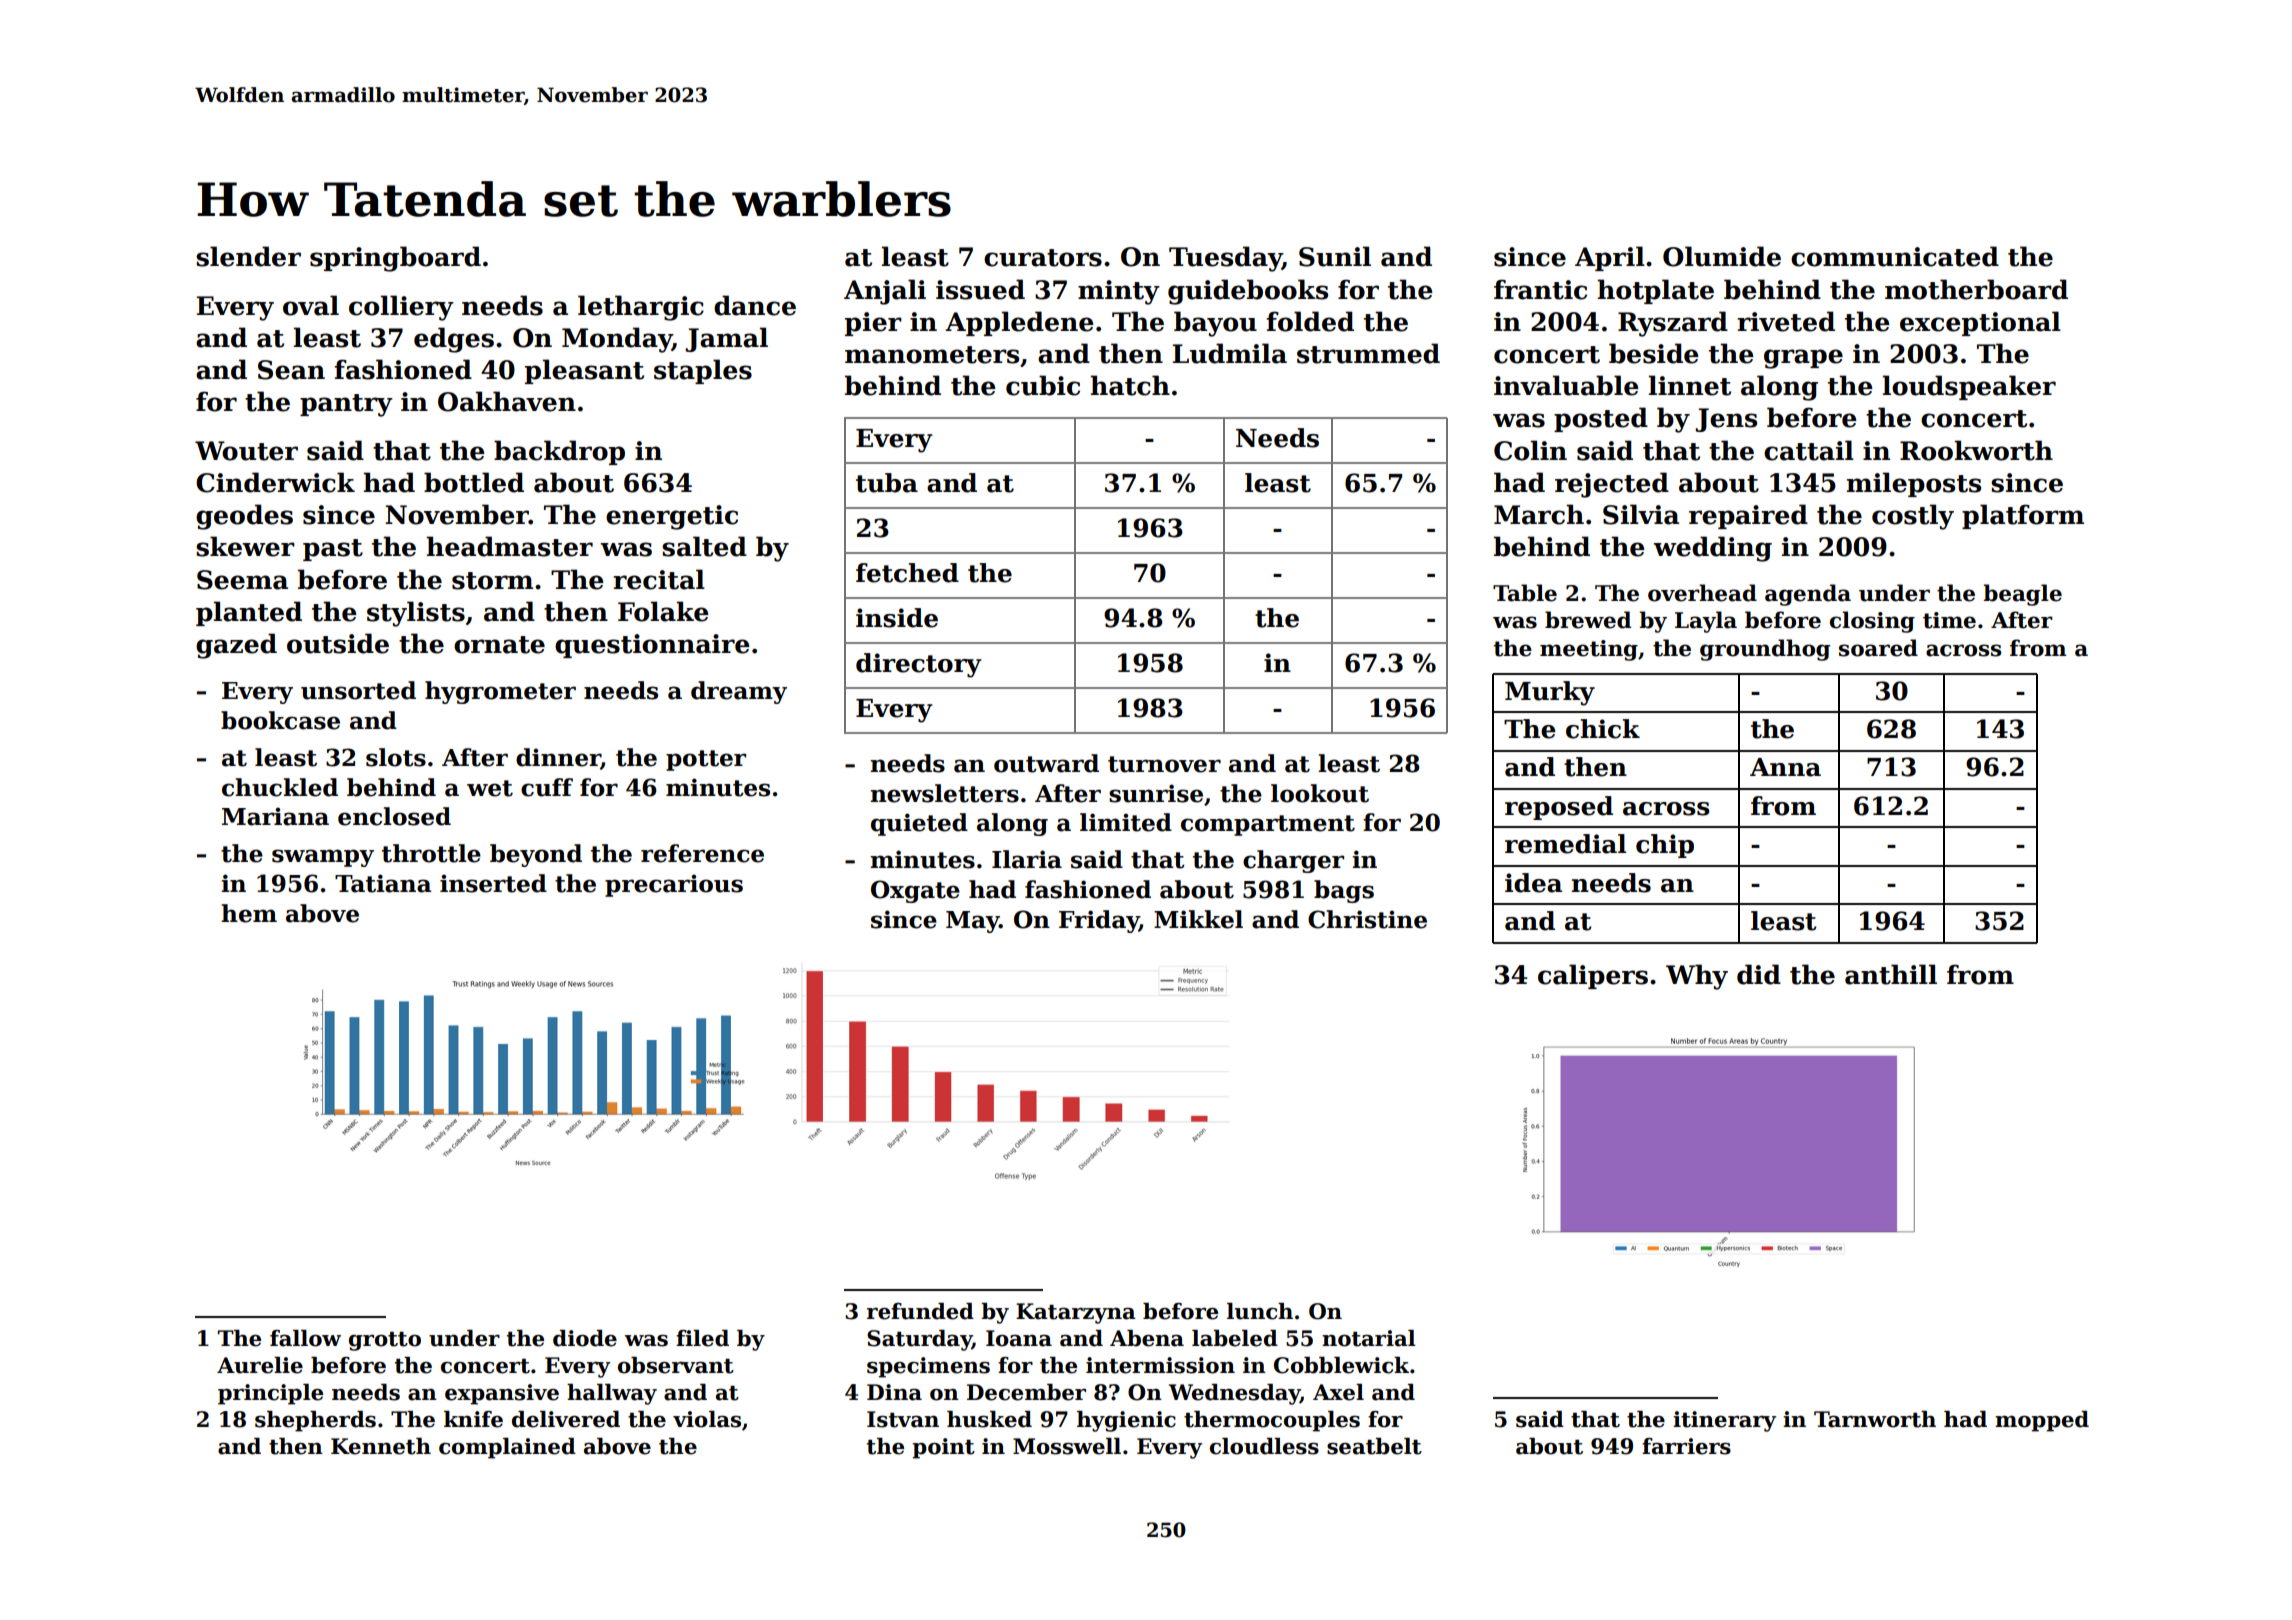 Image resolution: width=2292 pixels, height=1620 pixels. I want to click on complained, so click(507, 1448).
